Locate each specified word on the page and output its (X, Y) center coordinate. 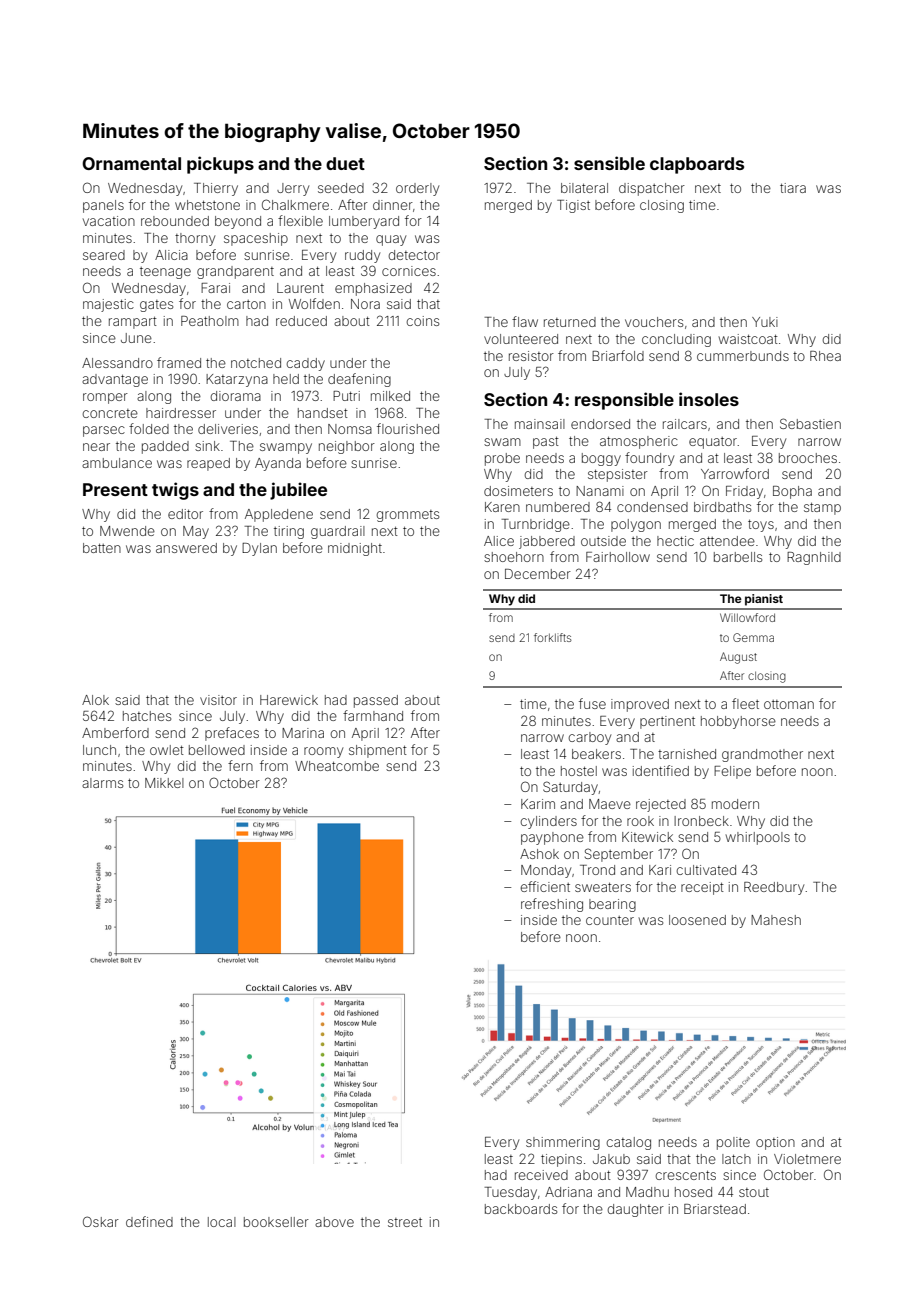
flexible (300, 220)
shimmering (563, 1143)
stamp (822, 508)
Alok (95, 700)
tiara (793, 188)
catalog (629, 1143)
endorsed (600, 424)
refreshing (552, 905)
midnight (355, 549)
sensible (609, 163)
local (222, 1222)
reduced (301, 321)
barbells (738, 557)
